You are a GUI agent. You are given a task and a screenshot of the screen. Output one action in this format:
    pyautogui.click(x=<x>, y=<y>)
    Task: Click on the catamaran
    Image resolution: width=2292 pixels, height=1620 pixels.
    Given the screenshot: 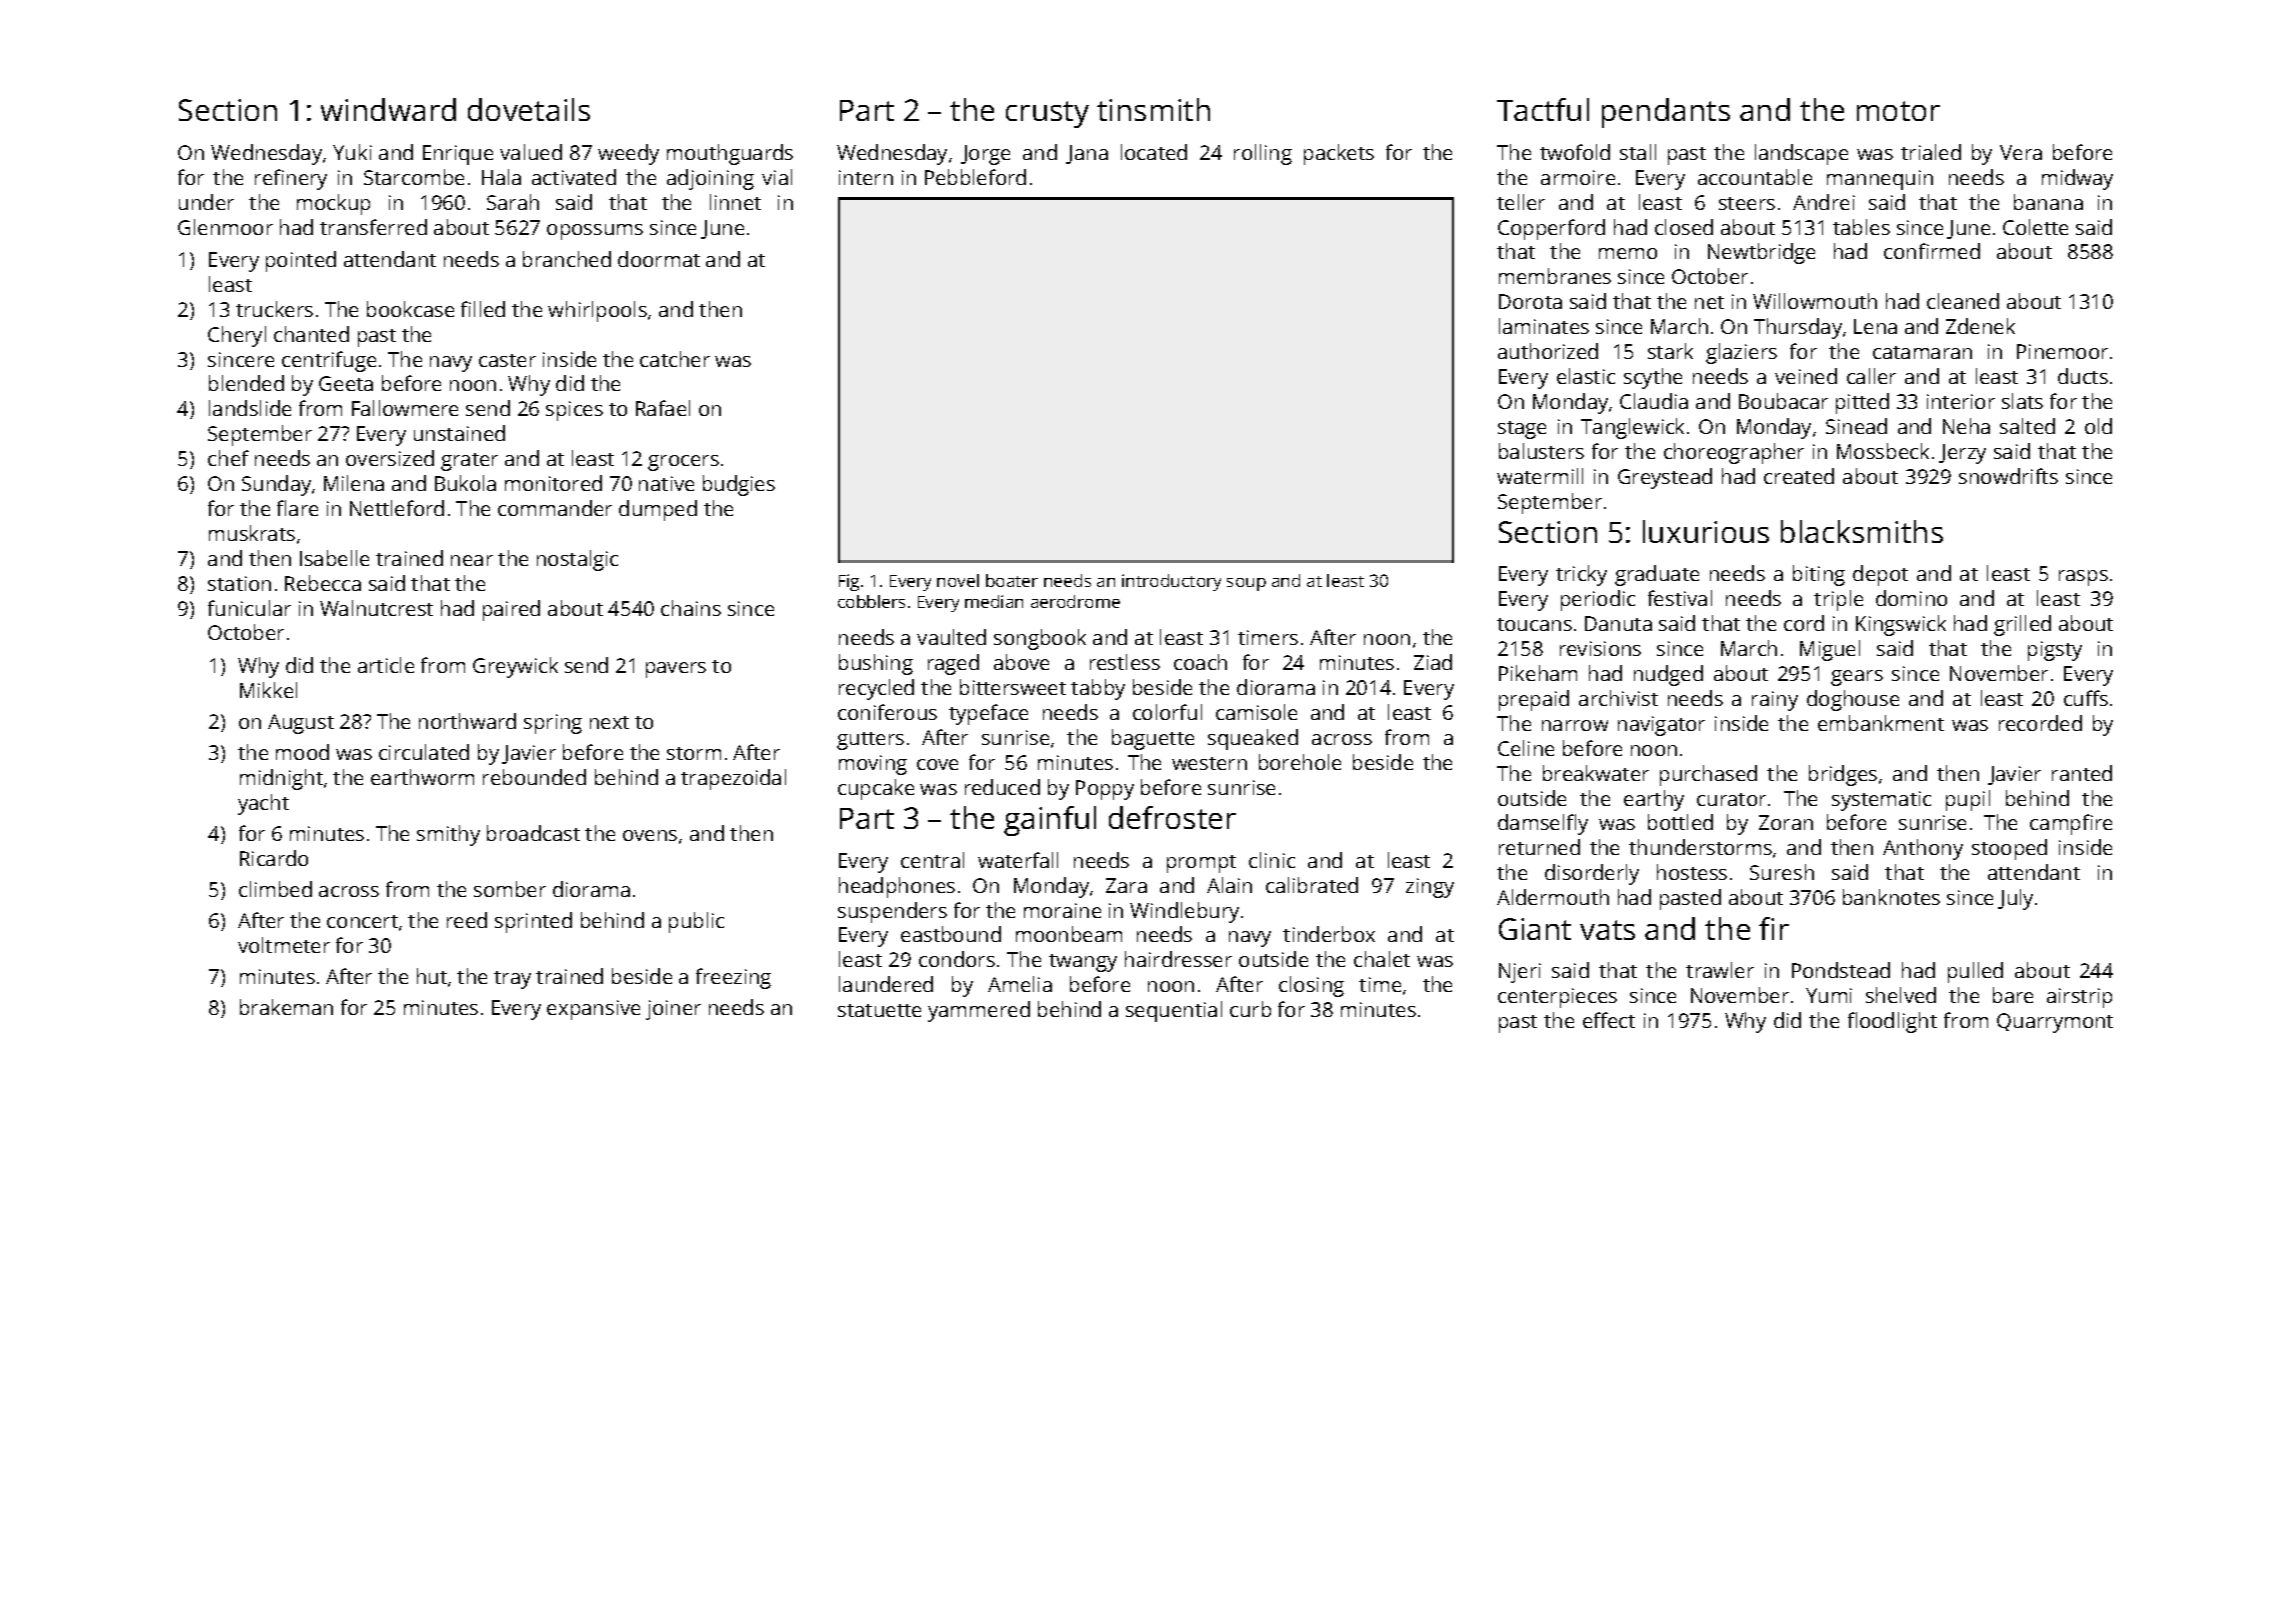 What is the action you would take?
    pyautogui.click(x=1922, y=352)
